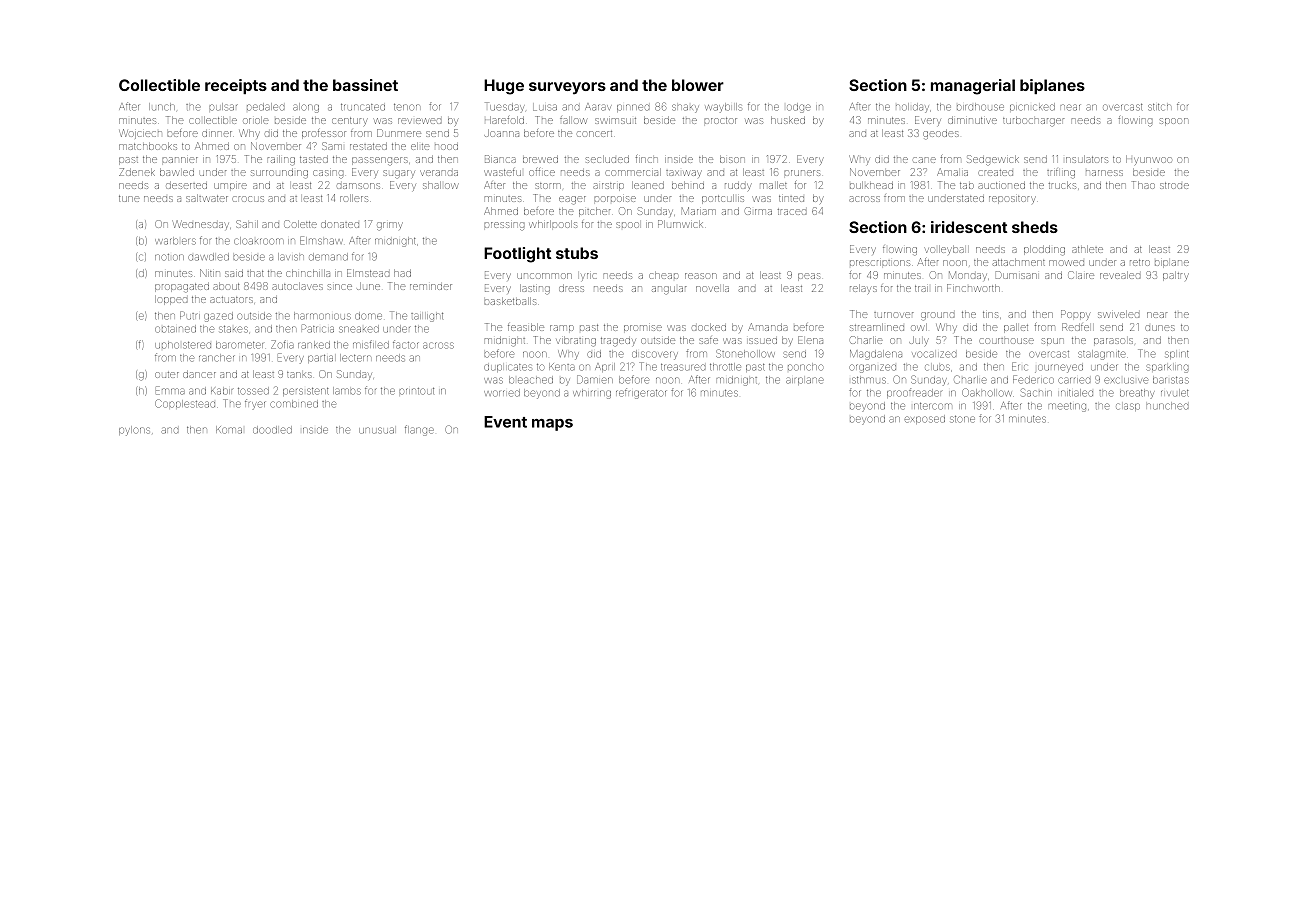  I want to click on saltwater, so click(207, 198).
